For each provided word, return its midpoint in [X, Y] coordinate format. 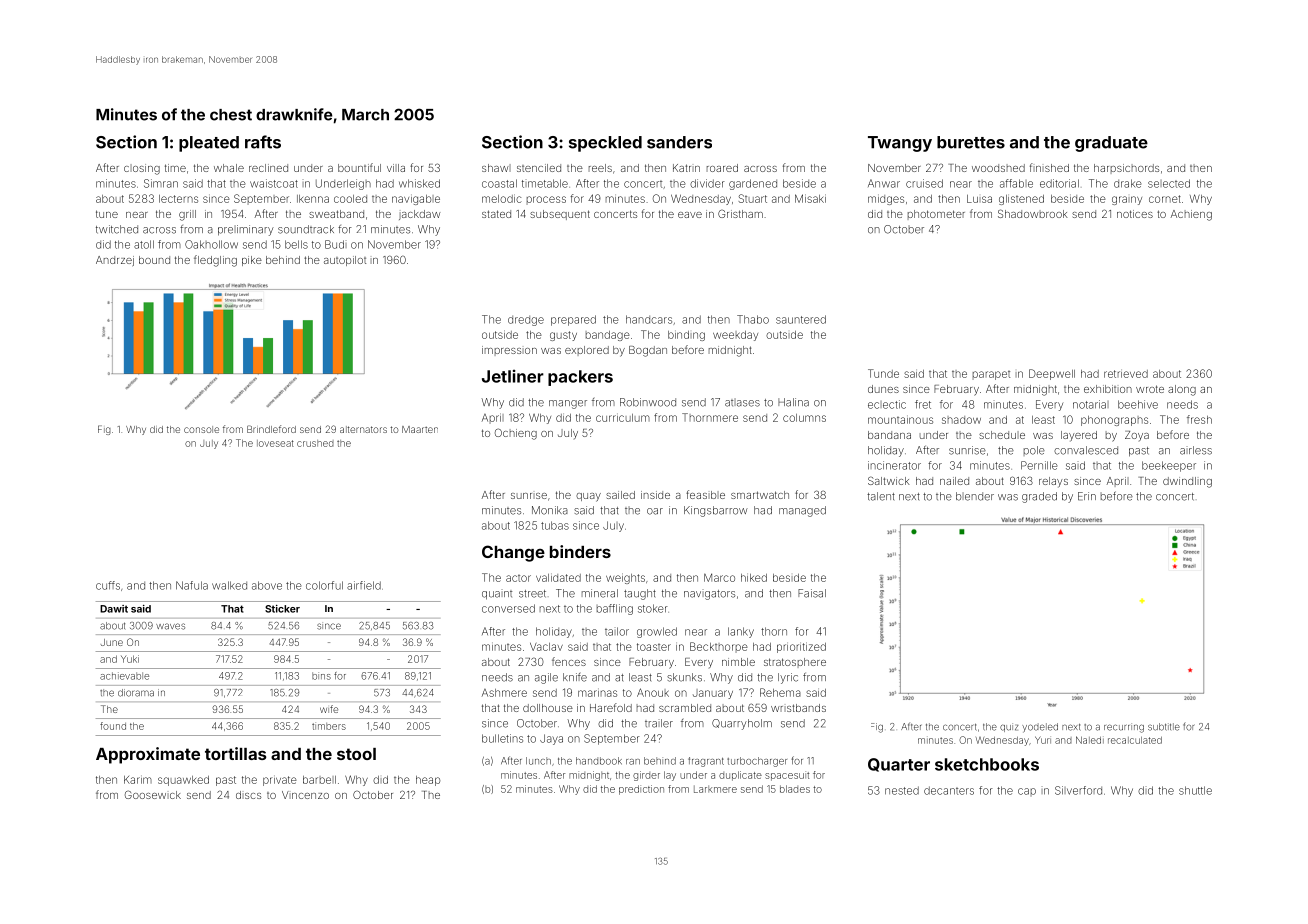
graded [1039, 497]
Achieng [1191, 215]
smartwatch [760, 495]
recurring [1124, 728]
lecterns [178, 199]
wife [329, 709]
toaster [654, 647]
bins [321, 676]
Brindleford [271, 429]
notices [1135, 214]
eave [690, 215]
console [201, 429]
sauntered [801, 319]
